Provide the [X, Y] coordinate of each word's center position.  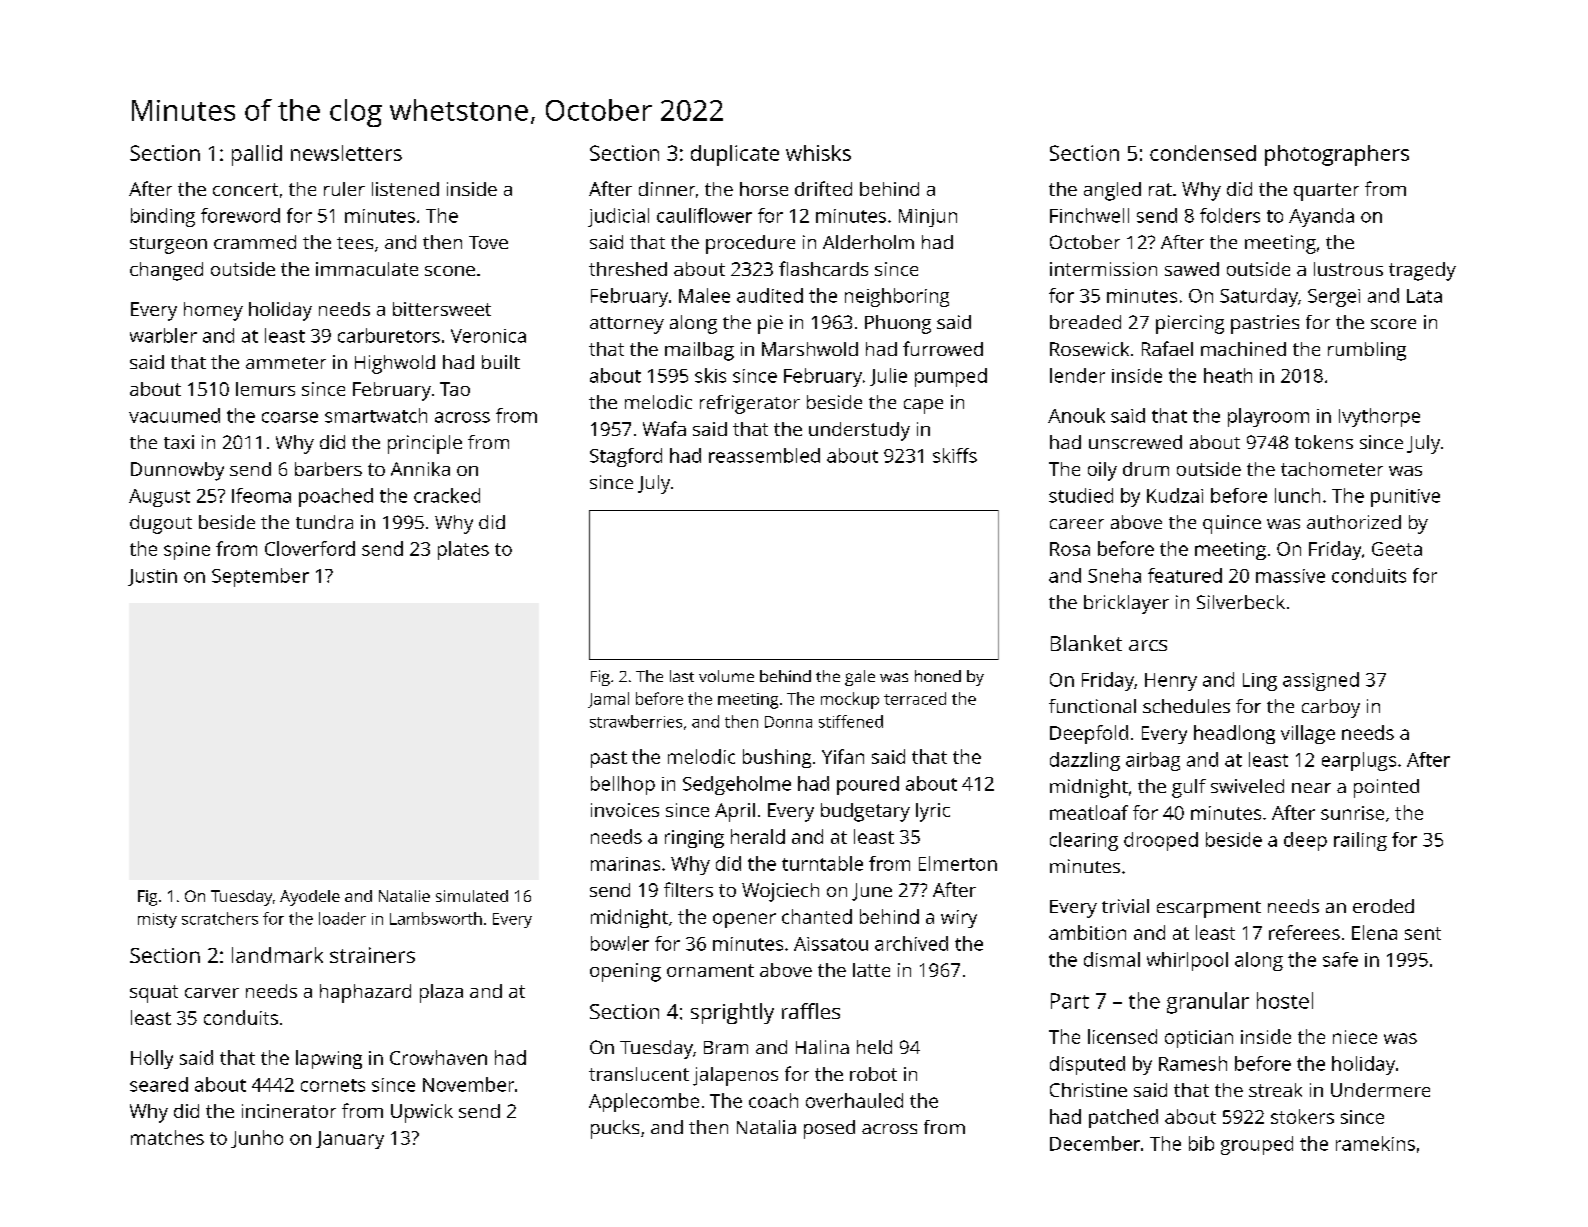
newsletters [346, 153]
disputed [1087, 1065]
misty [157, 920]
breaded [1085, 322]
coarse [290, 417]
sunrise [1352, 813]
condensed [1203, 153]
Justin [152, 577]
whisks [818, 153]
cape [923, 406]
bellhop [623, 785]
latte [871, 970]
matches [167, 1137]
